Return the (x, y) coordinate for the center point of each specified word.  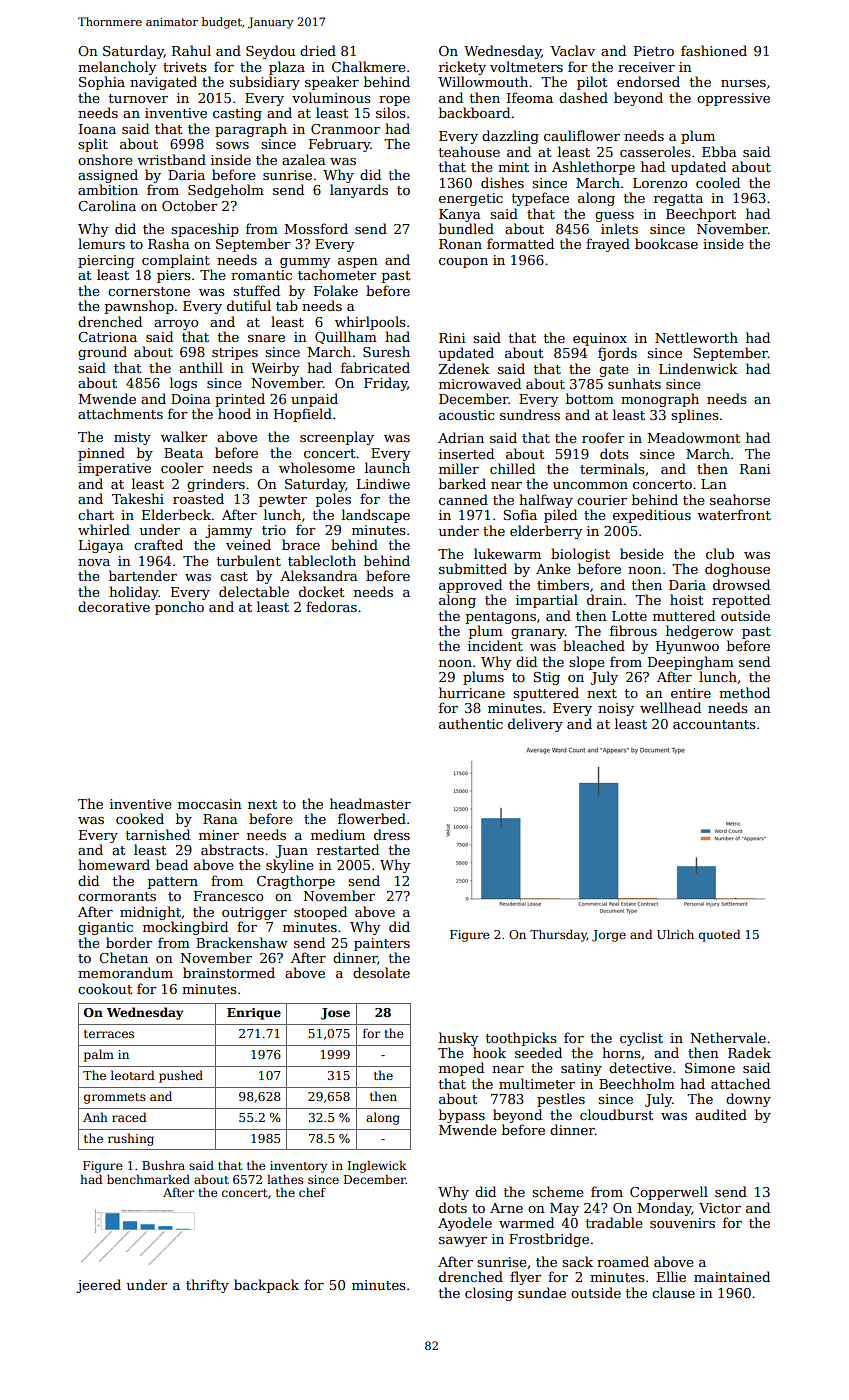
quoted (719, 935)
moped (461, 1069)
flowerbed (372, 818)
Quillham (346, 337)
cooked (140, 818)
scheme (558, 1191)
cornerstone (149, 291)
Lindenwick (698, 368)
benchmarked (148, 1179)
